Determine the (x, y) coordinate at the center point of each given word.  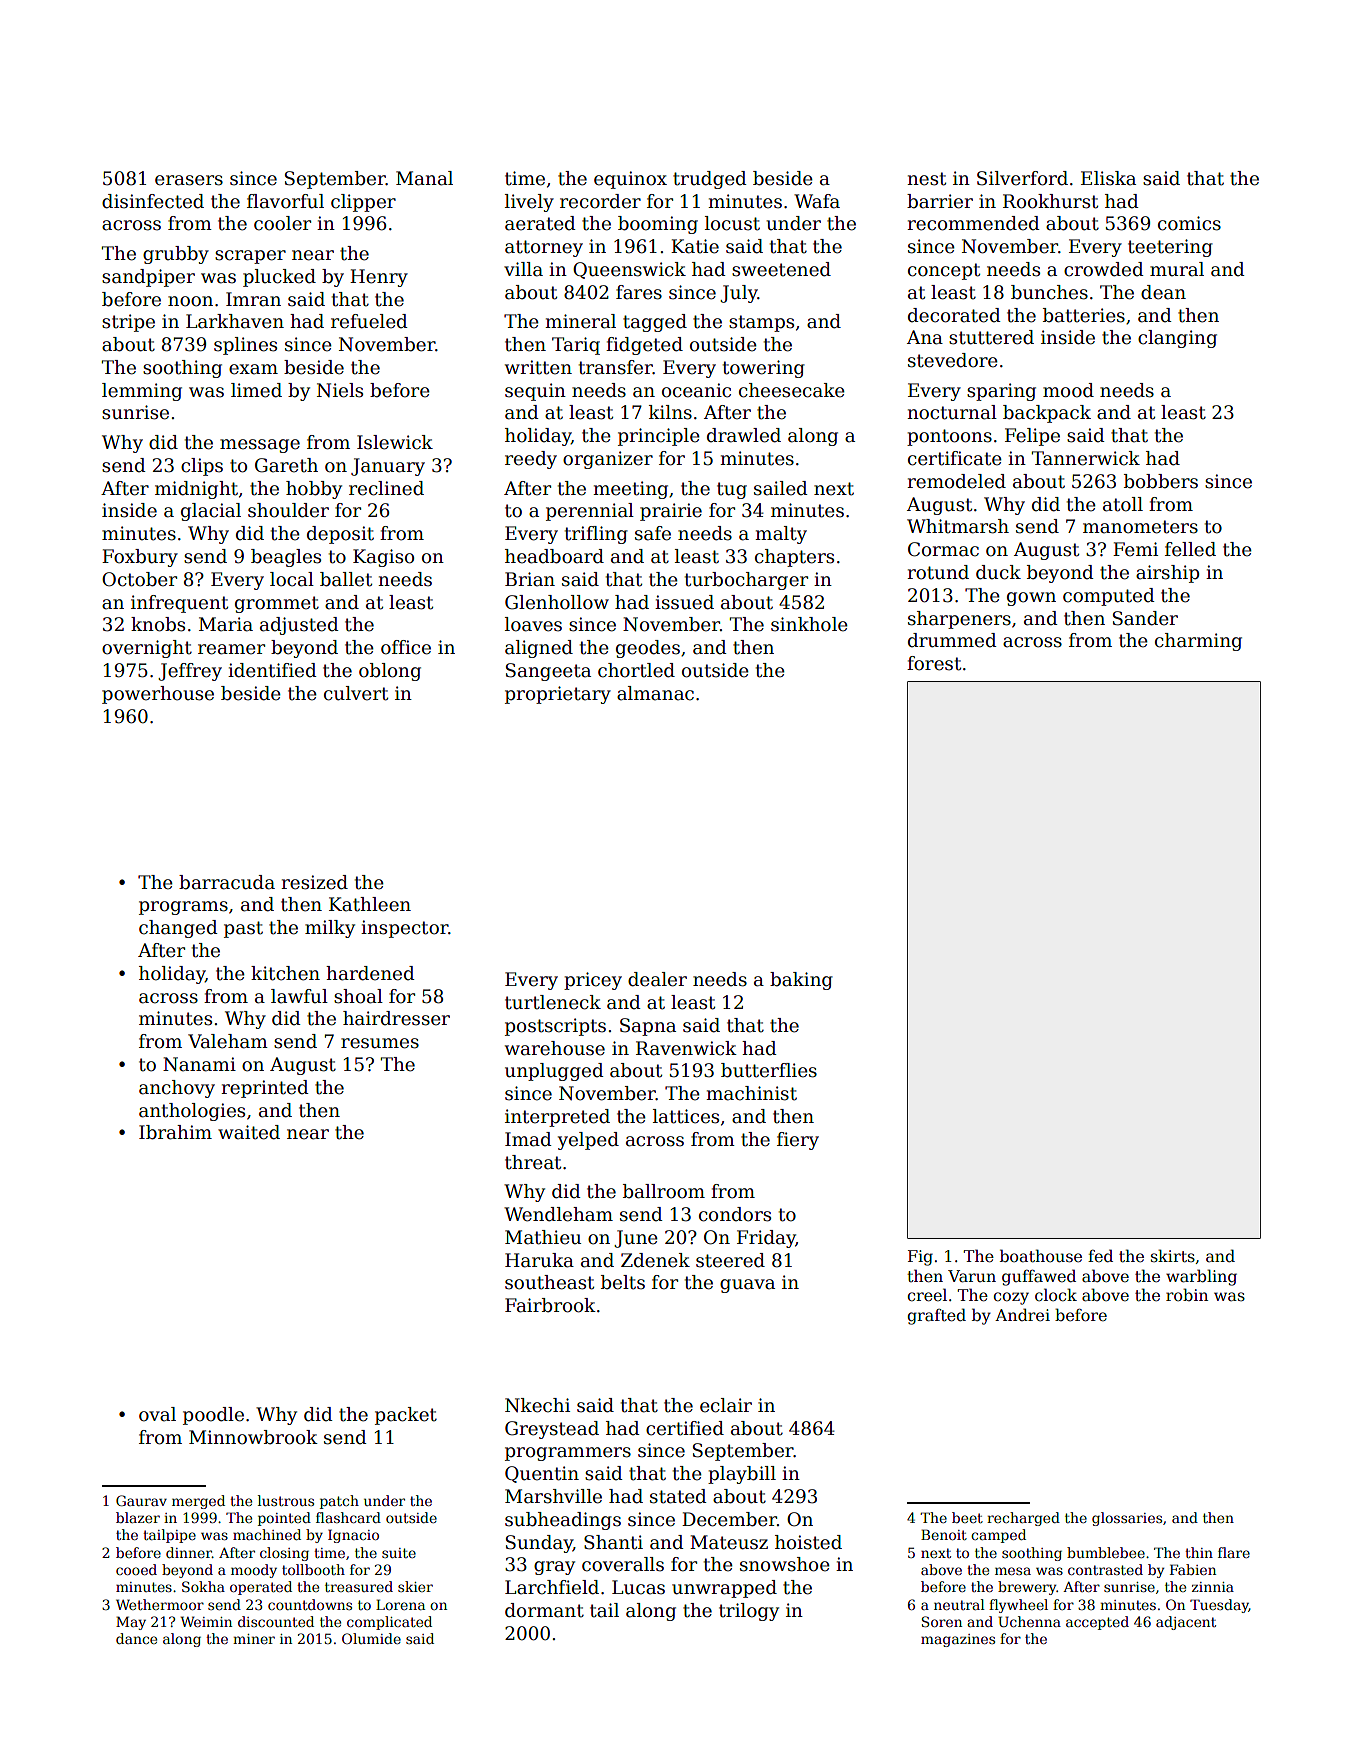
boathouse (1041, 1256)
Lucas (638, 1587)
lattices (686, 1116)
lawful (299, 996)
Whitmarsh (958, 526)
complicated (389, 1623)
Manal (424, 178)
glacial (211, 512)
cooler (282, 223)
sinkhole (809, 624)
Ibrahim (175, 1132)
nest (926, 179)
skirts (1173, 1256)
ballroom (664, 1191)
